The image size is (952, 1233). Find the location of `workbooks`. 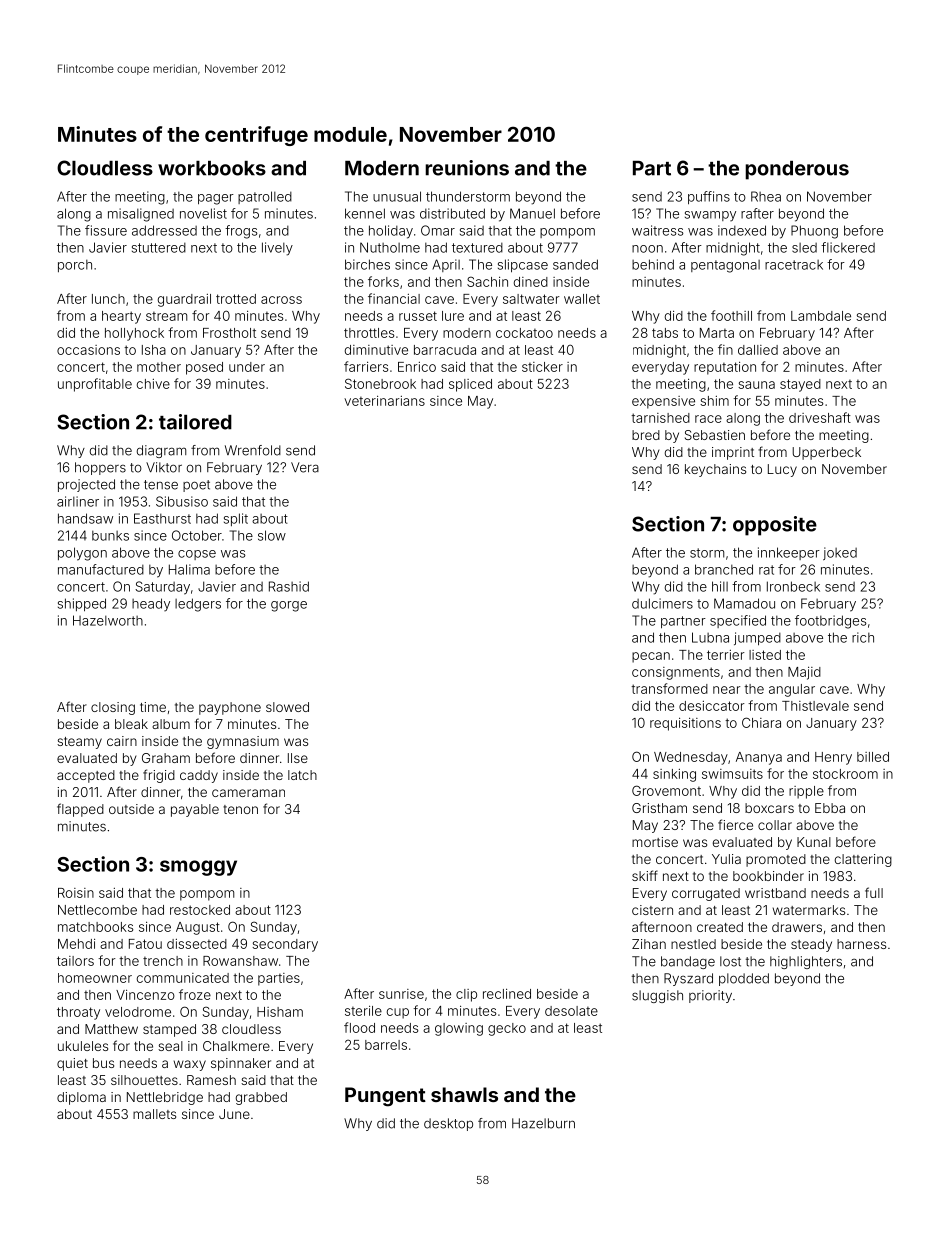

workbooks is located at coordinates (212, 168).
